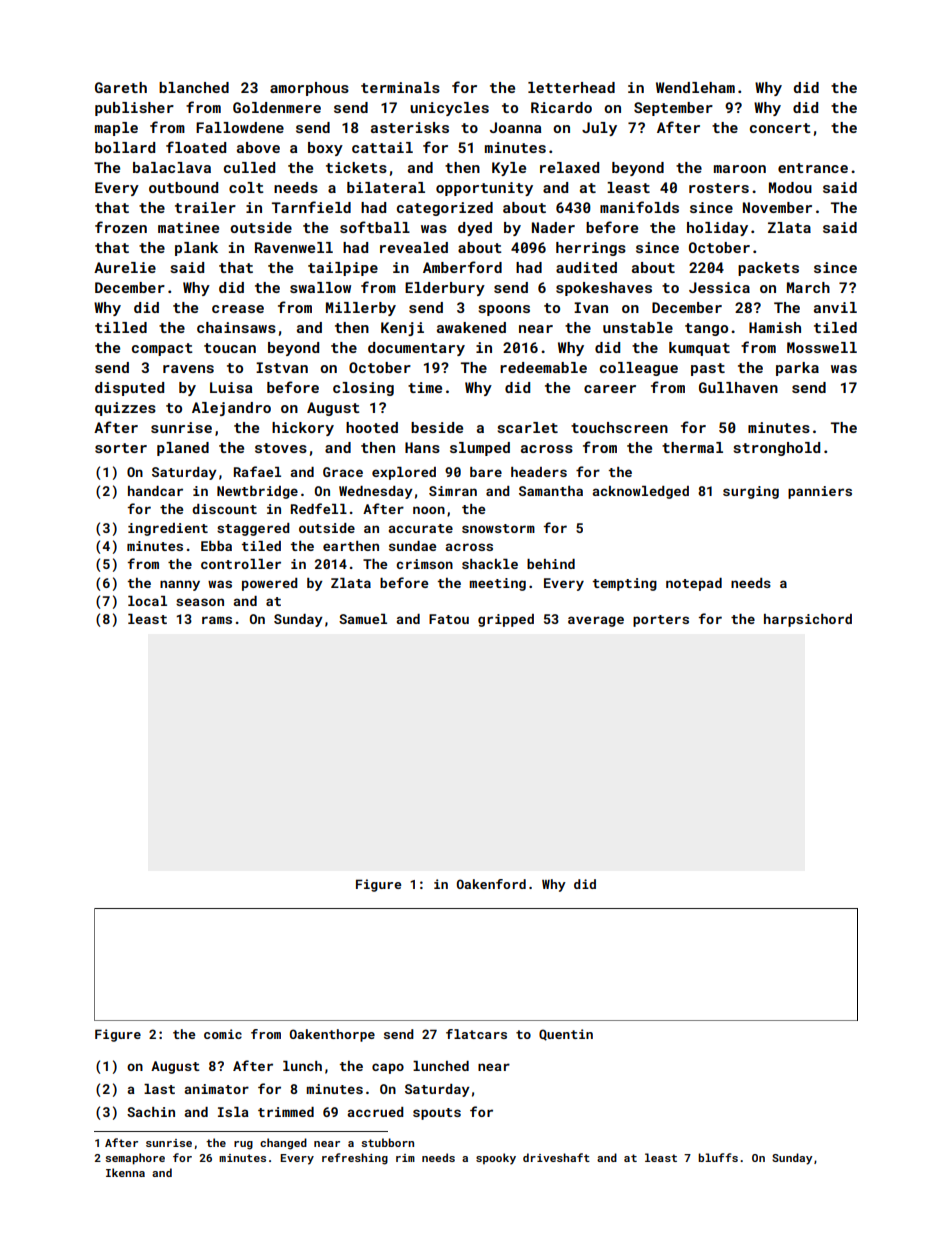 The image size is (952, 1233). Describe the element at coordinates (751, 492) in the image. I see `surging` at that location.
